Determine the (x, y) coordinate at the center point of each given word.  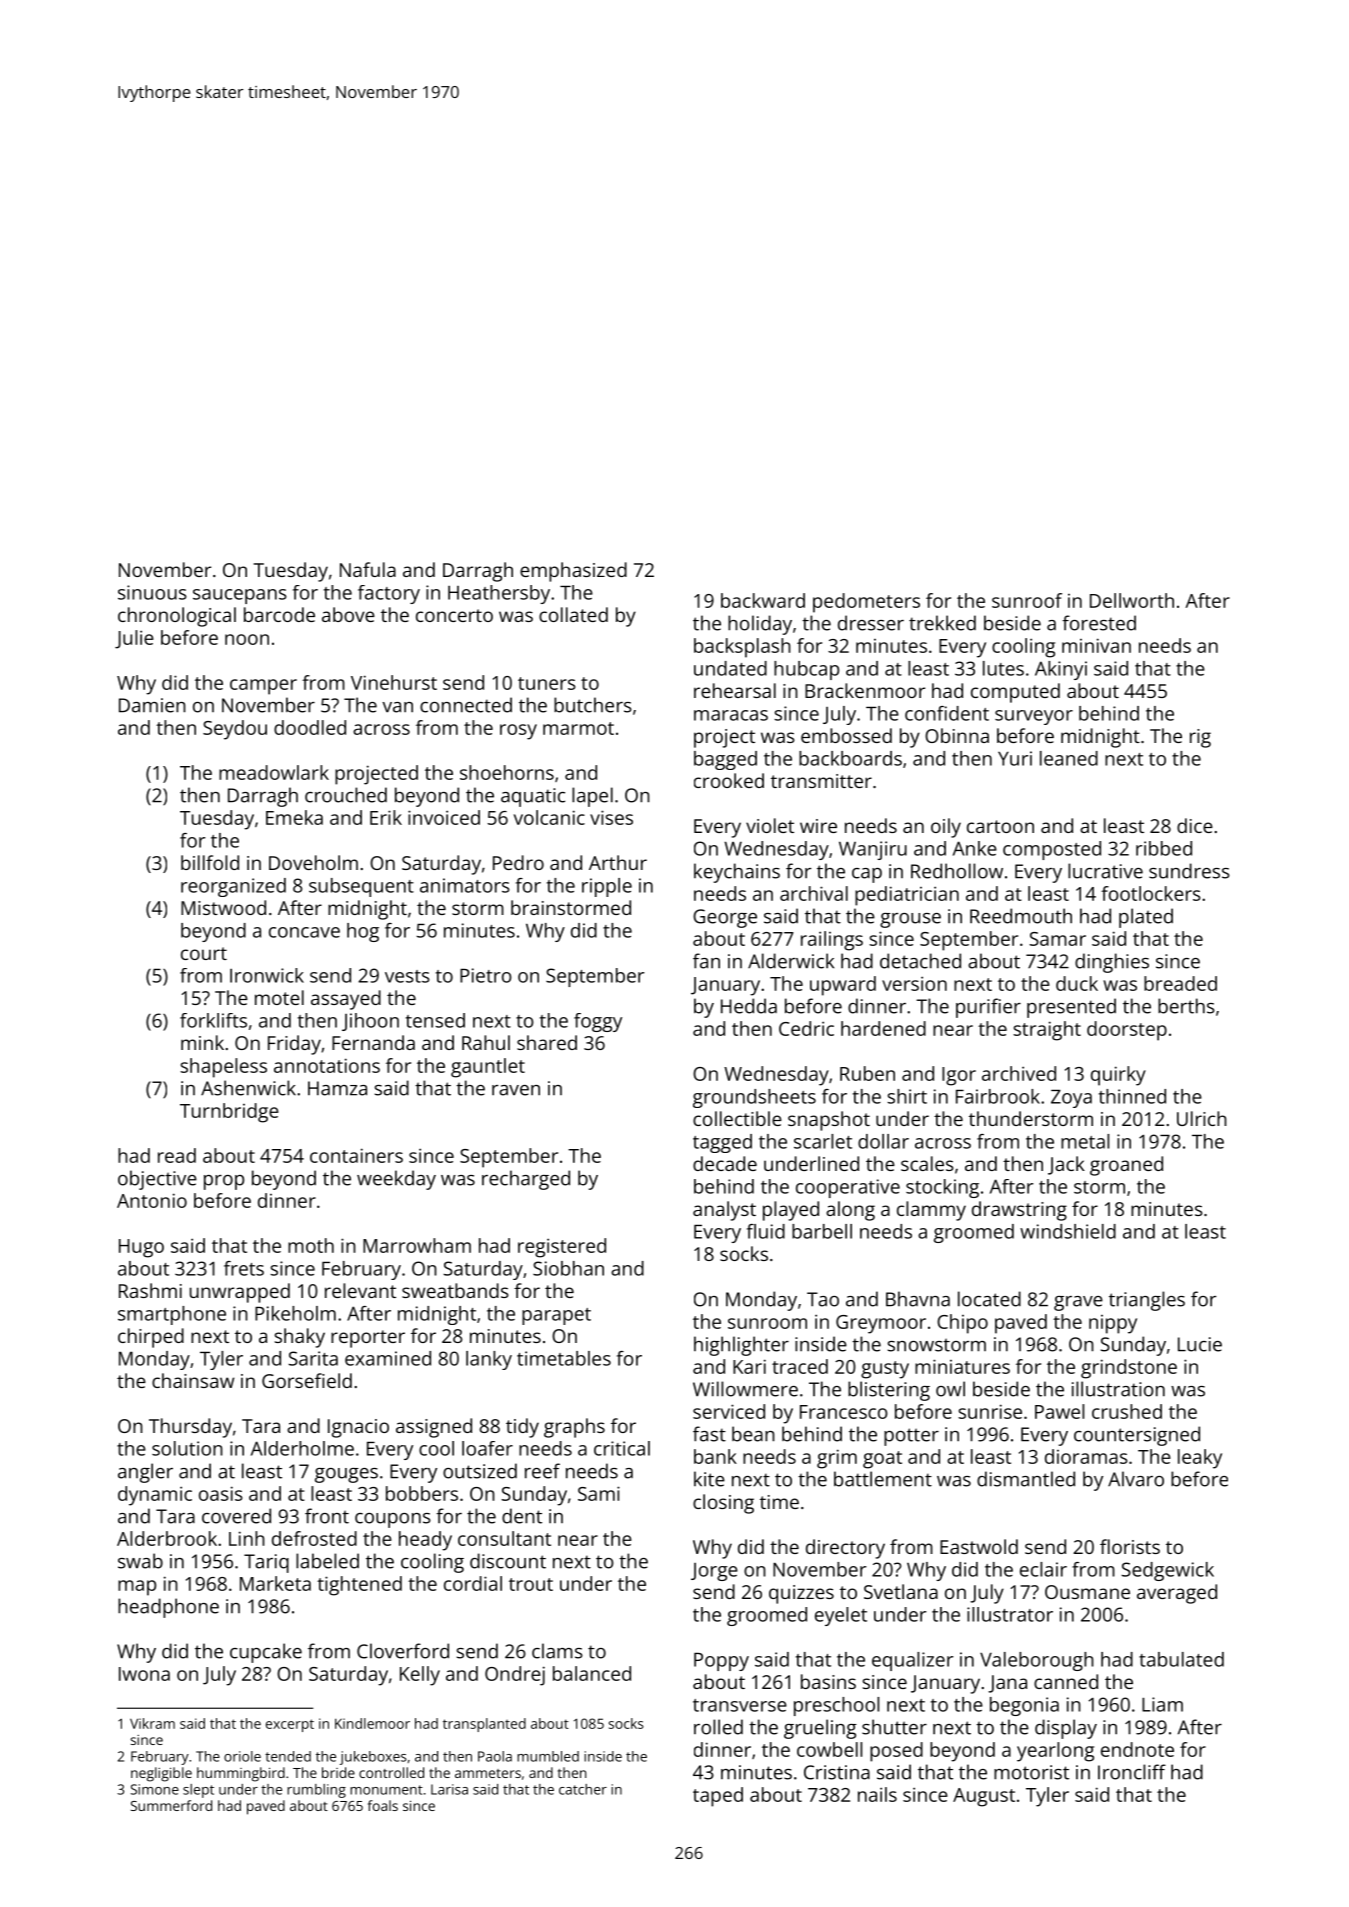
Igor (959, 1076)
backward (763, 600)
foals (383, 1805)
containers (356, 1155)
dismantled (1026, 1479)
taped (718, 1797)
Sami (599, 1493)
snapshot (829, 1121)
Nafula (368, 569)
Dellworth (1132, 600)
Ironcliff (1132, 1772)
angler (145, 1473)
